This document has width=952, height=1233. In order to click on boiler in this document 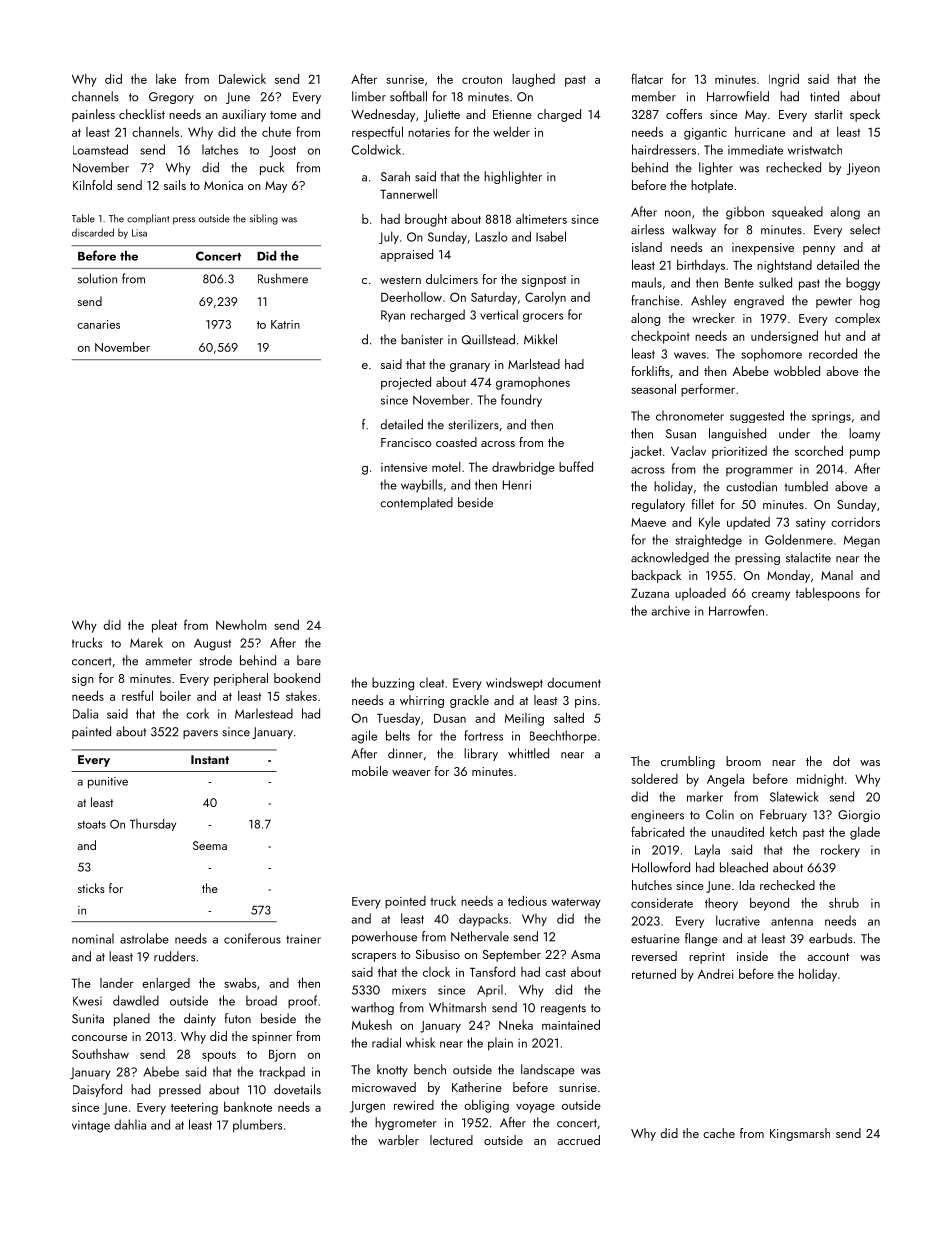, I will do `click(175, 696)`.
